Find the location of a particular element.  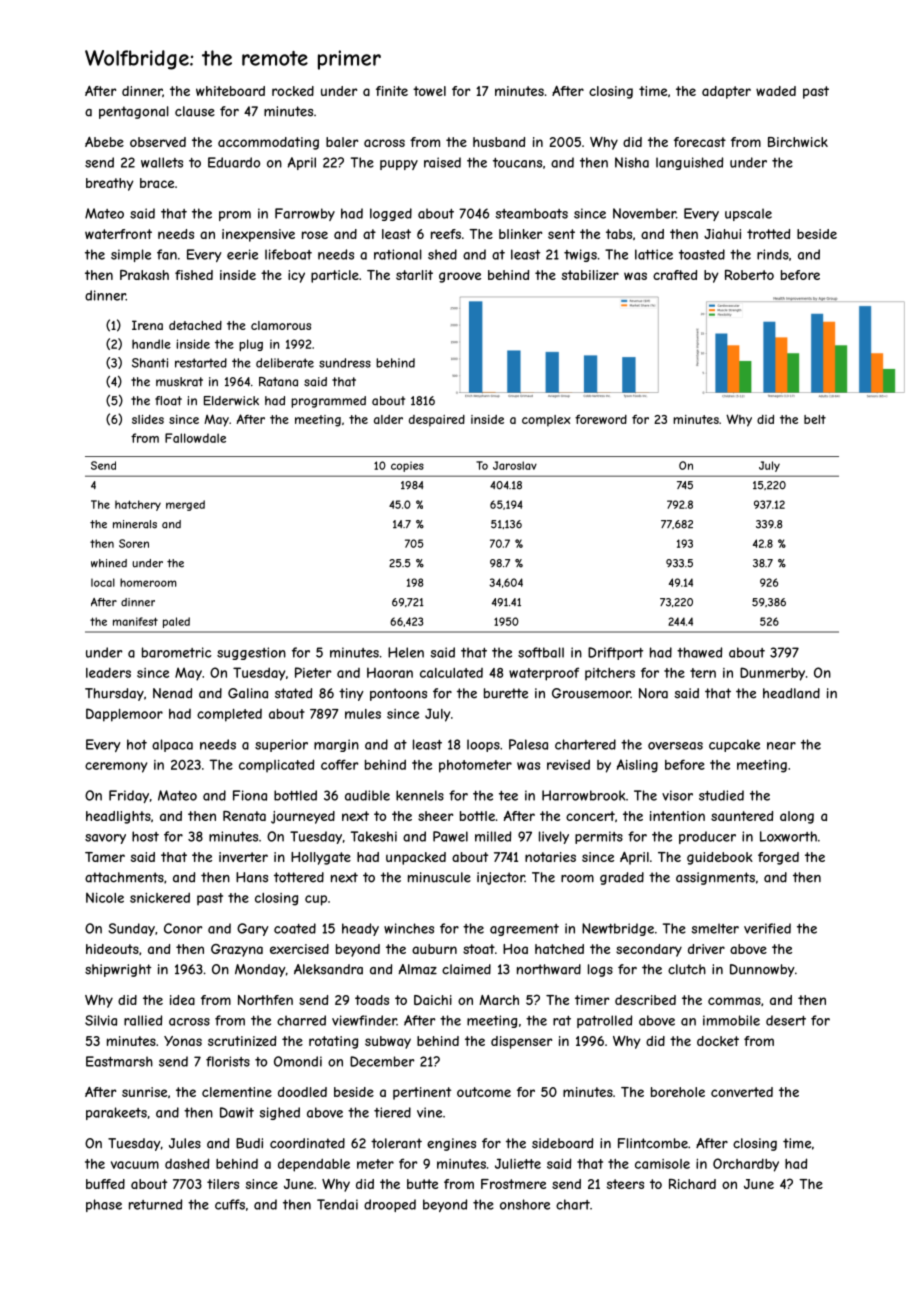

returned is located at coordinates (155, 1204).
